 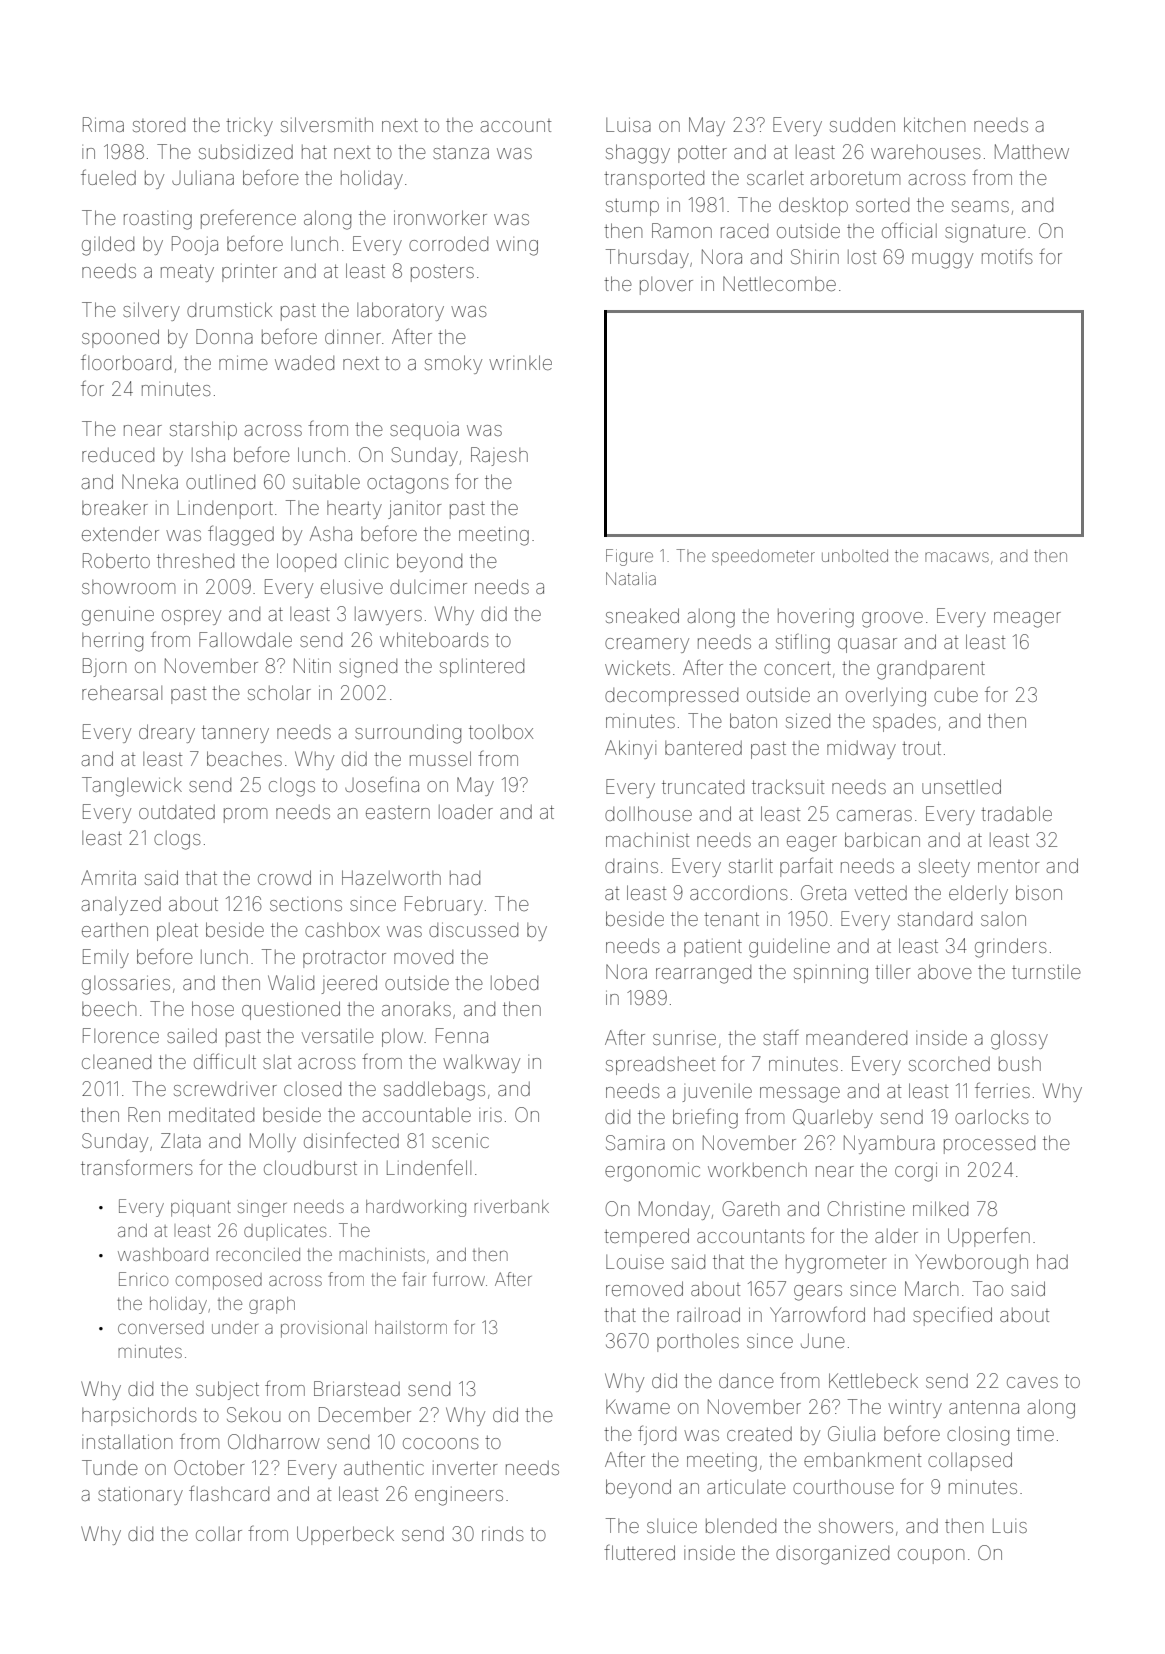 I want to click on gilded, so click(x=108, y=246).
